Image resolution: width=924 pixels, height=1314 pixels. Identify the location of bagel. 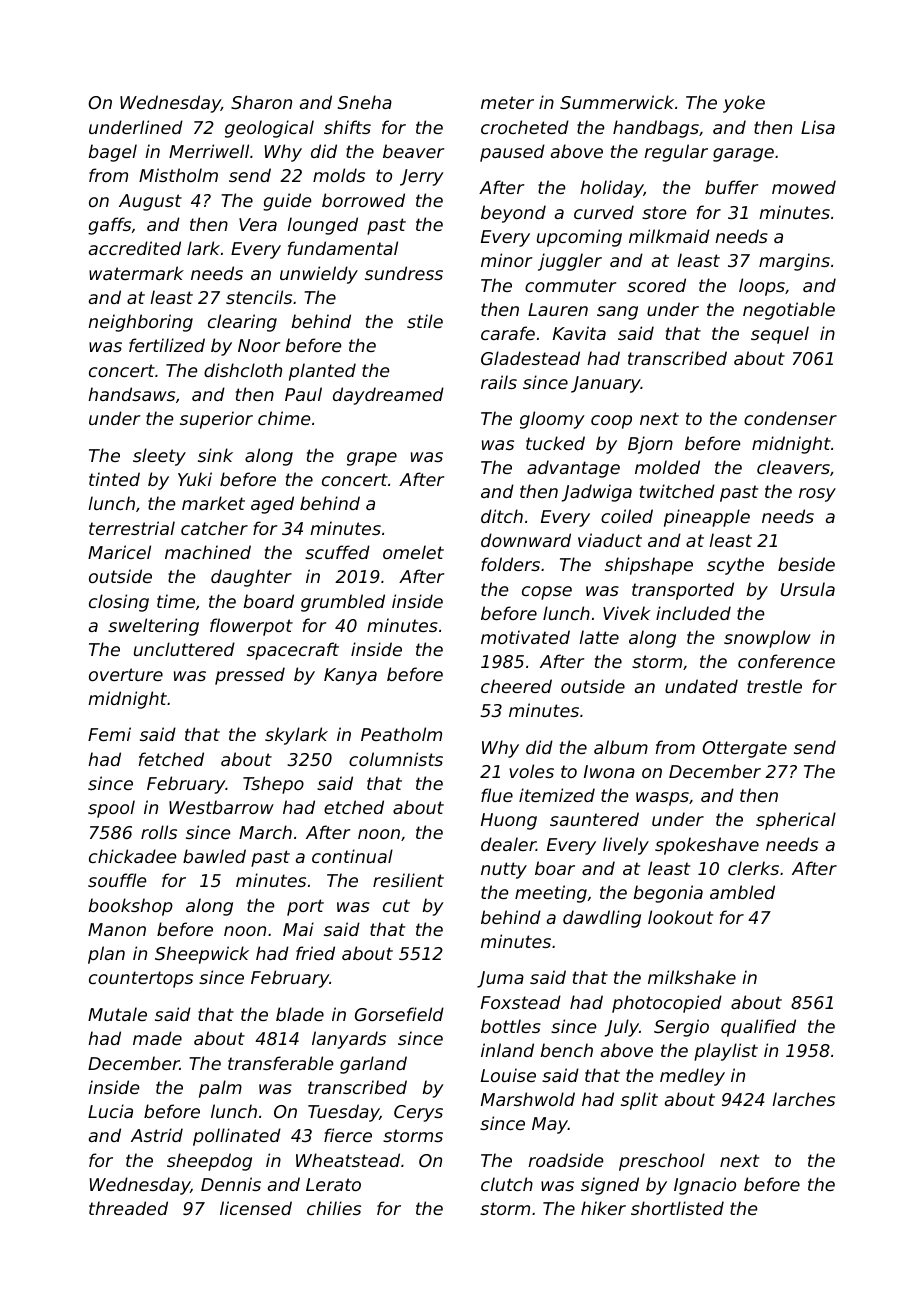
(112, 153).
